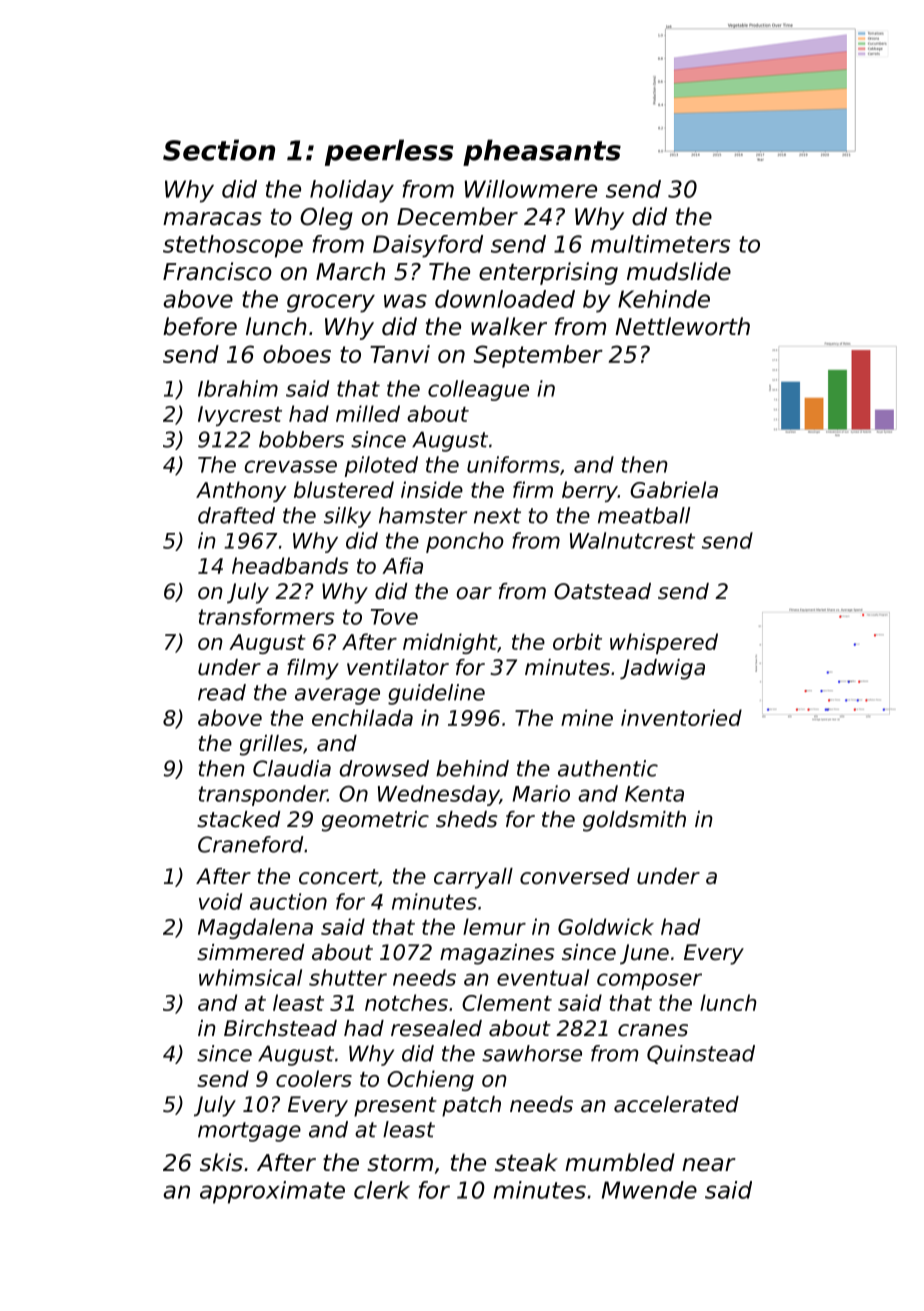  I want to click on Craneford, so click(250, 844).
